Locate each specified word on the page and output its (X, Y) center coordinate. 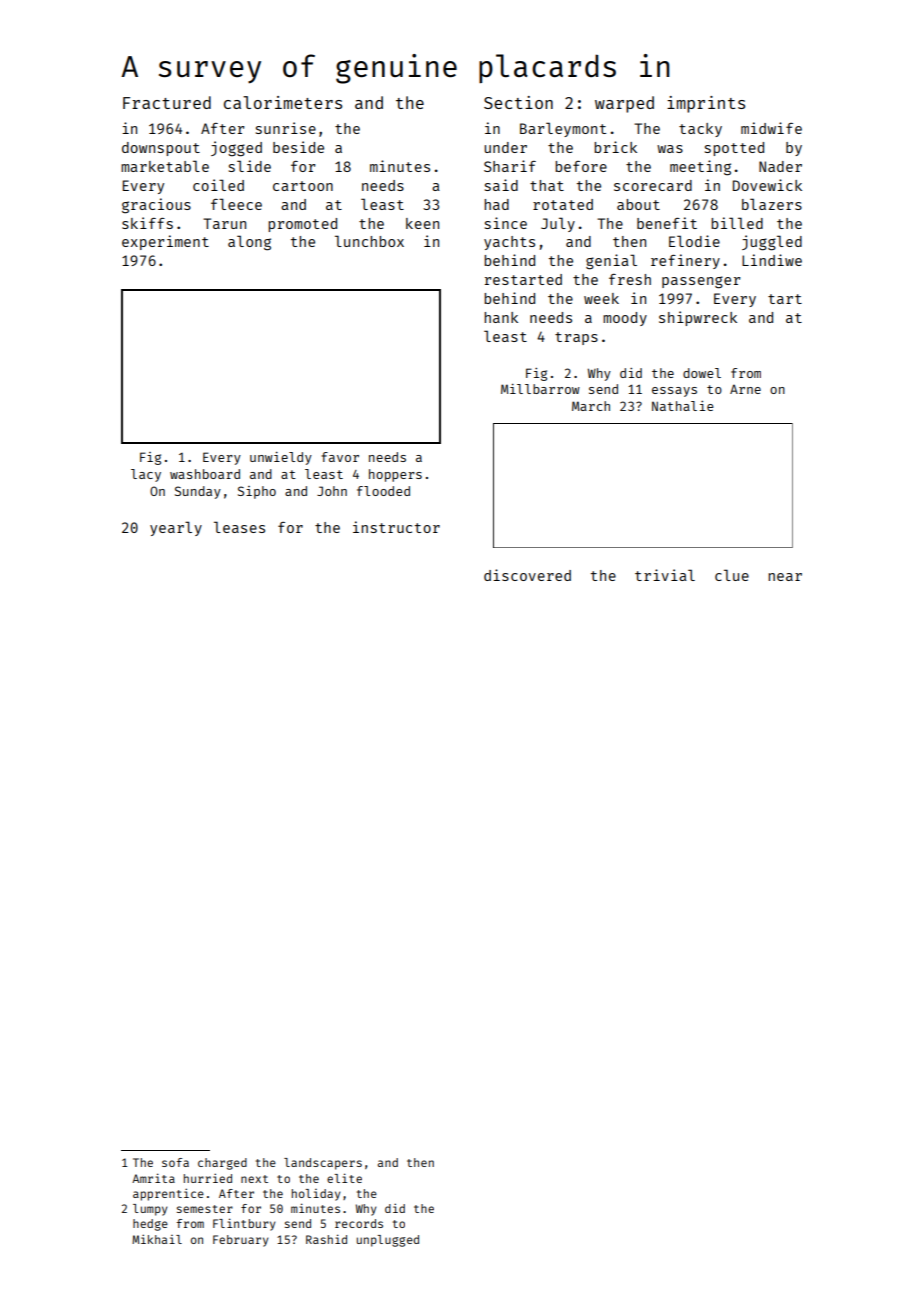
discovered (527, 575)
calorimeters (283, 102)
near (785, 577)
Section (518, 102)
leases (239, 527)
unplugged (388, 1241)
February (240, 1241)
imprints (706, 104)
